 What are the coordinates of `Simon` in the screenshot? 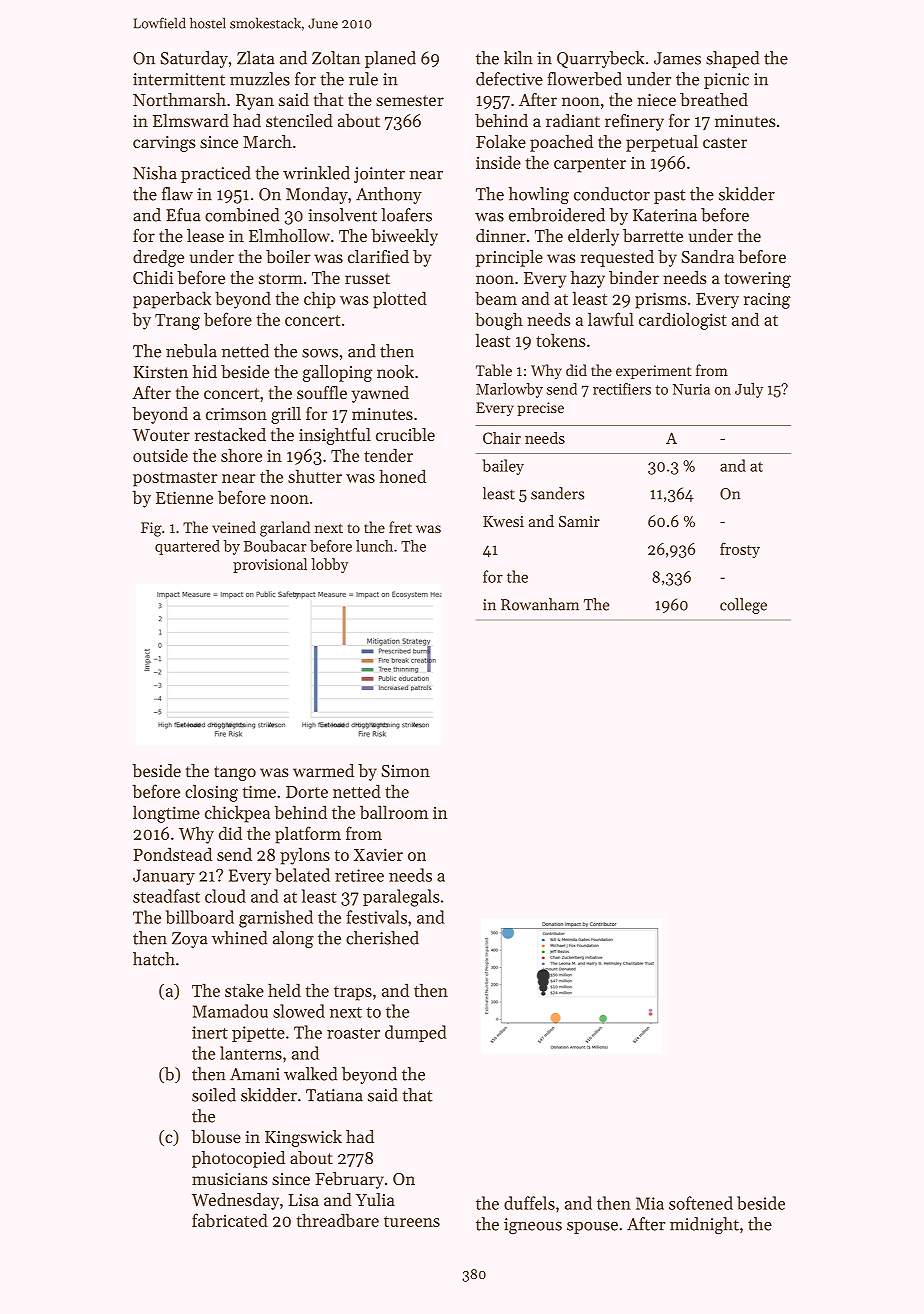 It's located at (405, 771).
